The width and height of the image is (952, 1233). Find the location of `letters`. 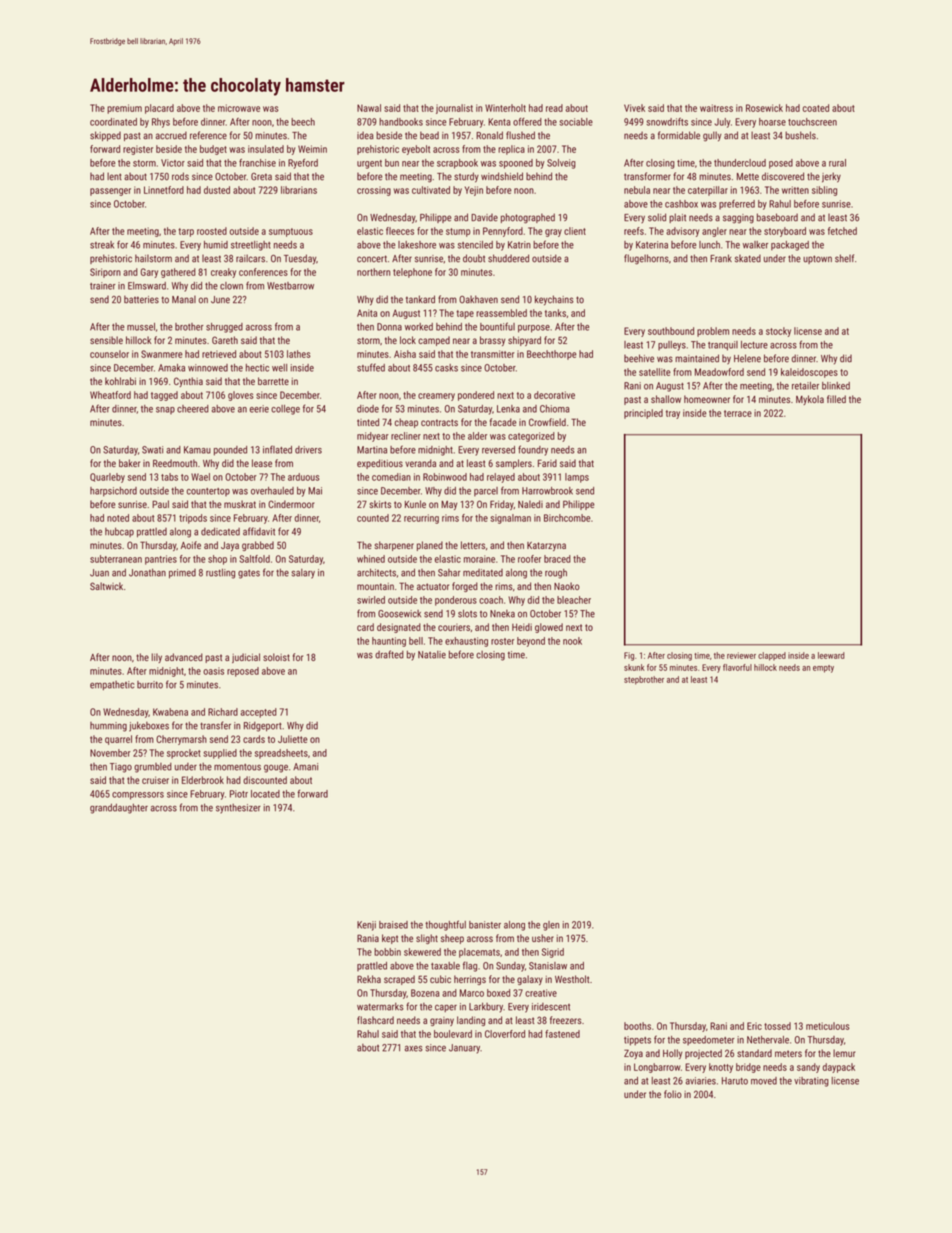

letters is located at coordinates (473, 545).
